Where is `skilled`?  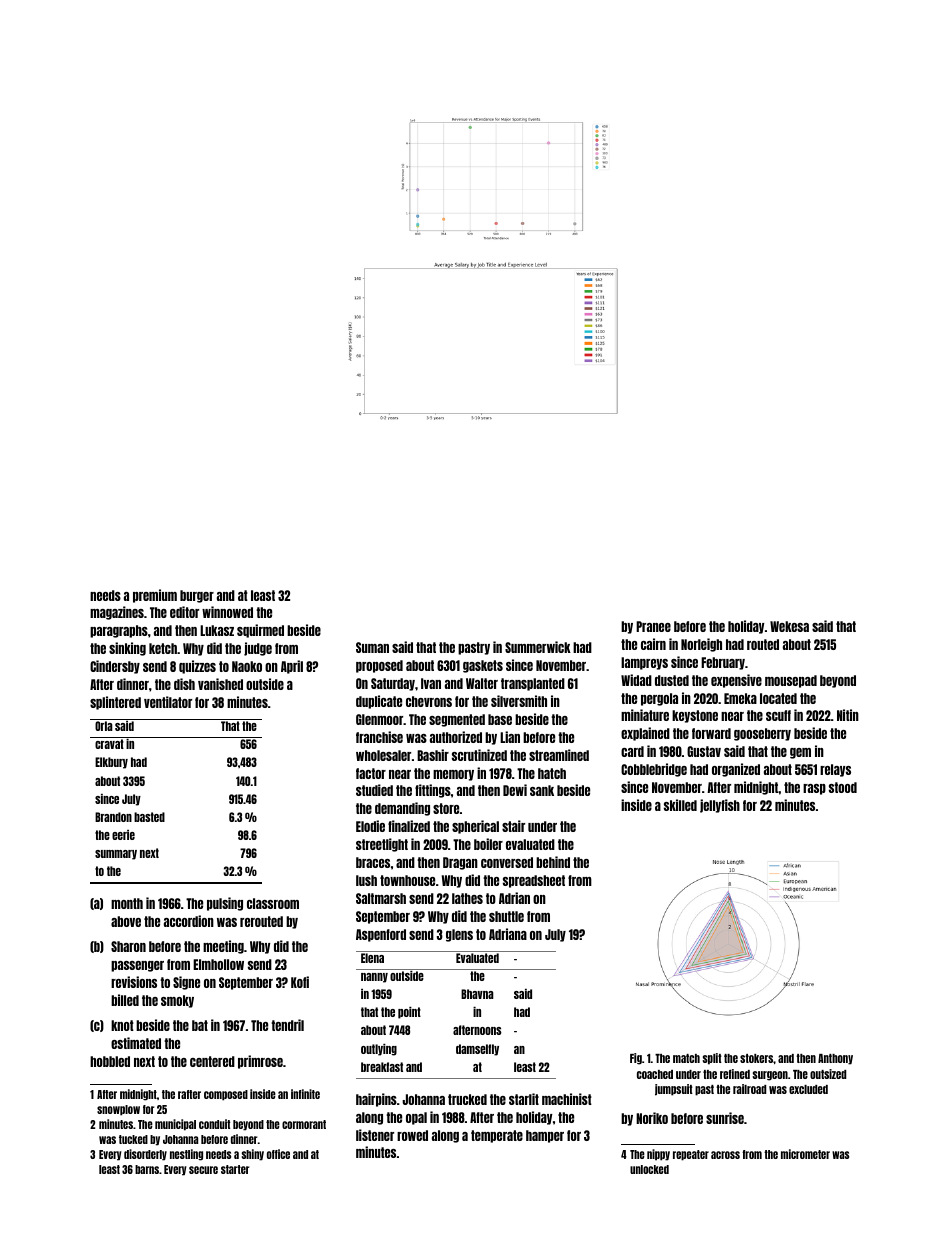 skilled is located at coordinates (680, 805).
